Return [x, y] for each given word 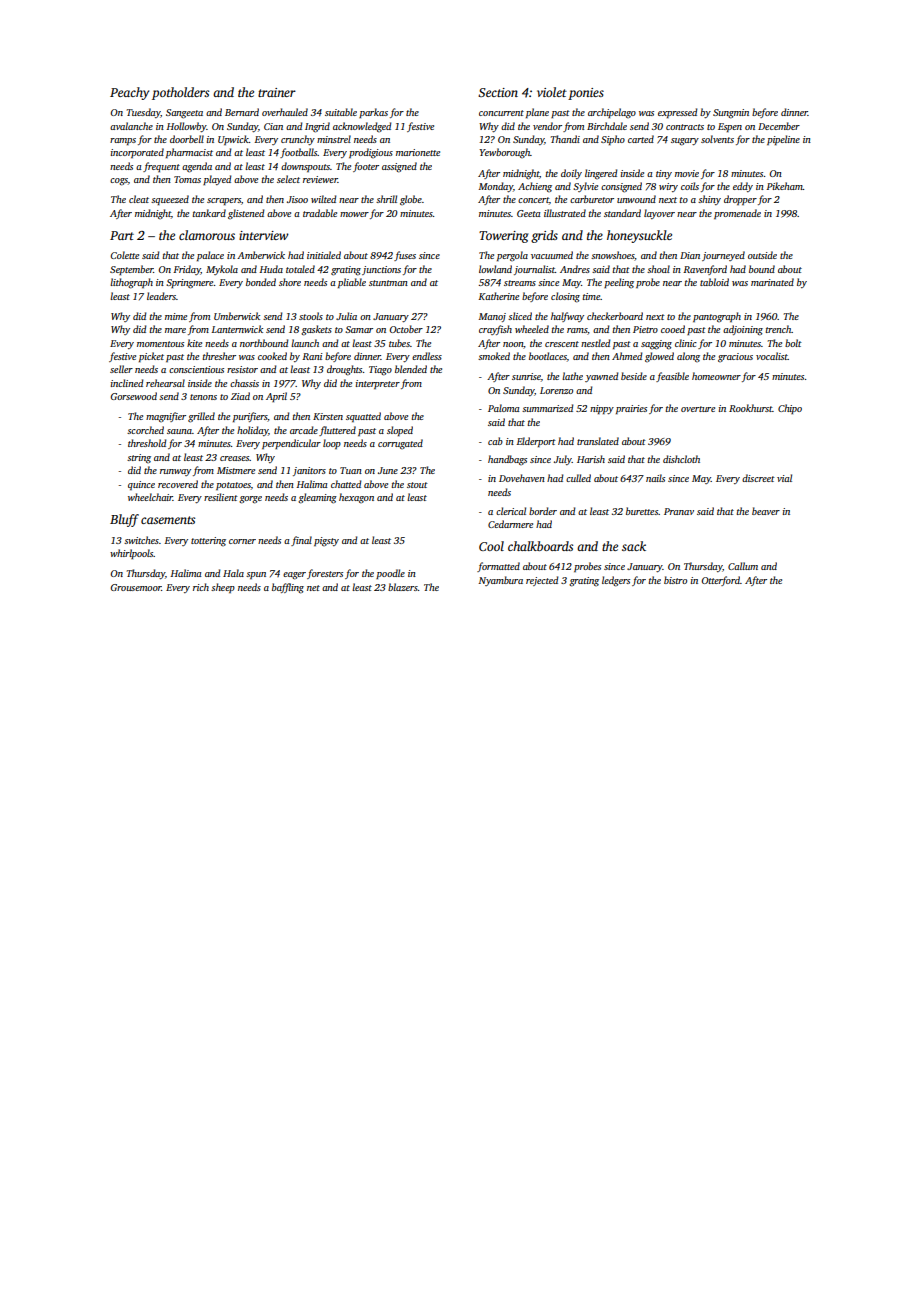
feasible [672, 377]
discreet [758, 478]
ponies [586, 94]
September [131, 270]
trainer [277, 92]
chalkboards [540, 546]
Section [498, 92]
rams [577, 330]
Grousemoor [136, 587]
